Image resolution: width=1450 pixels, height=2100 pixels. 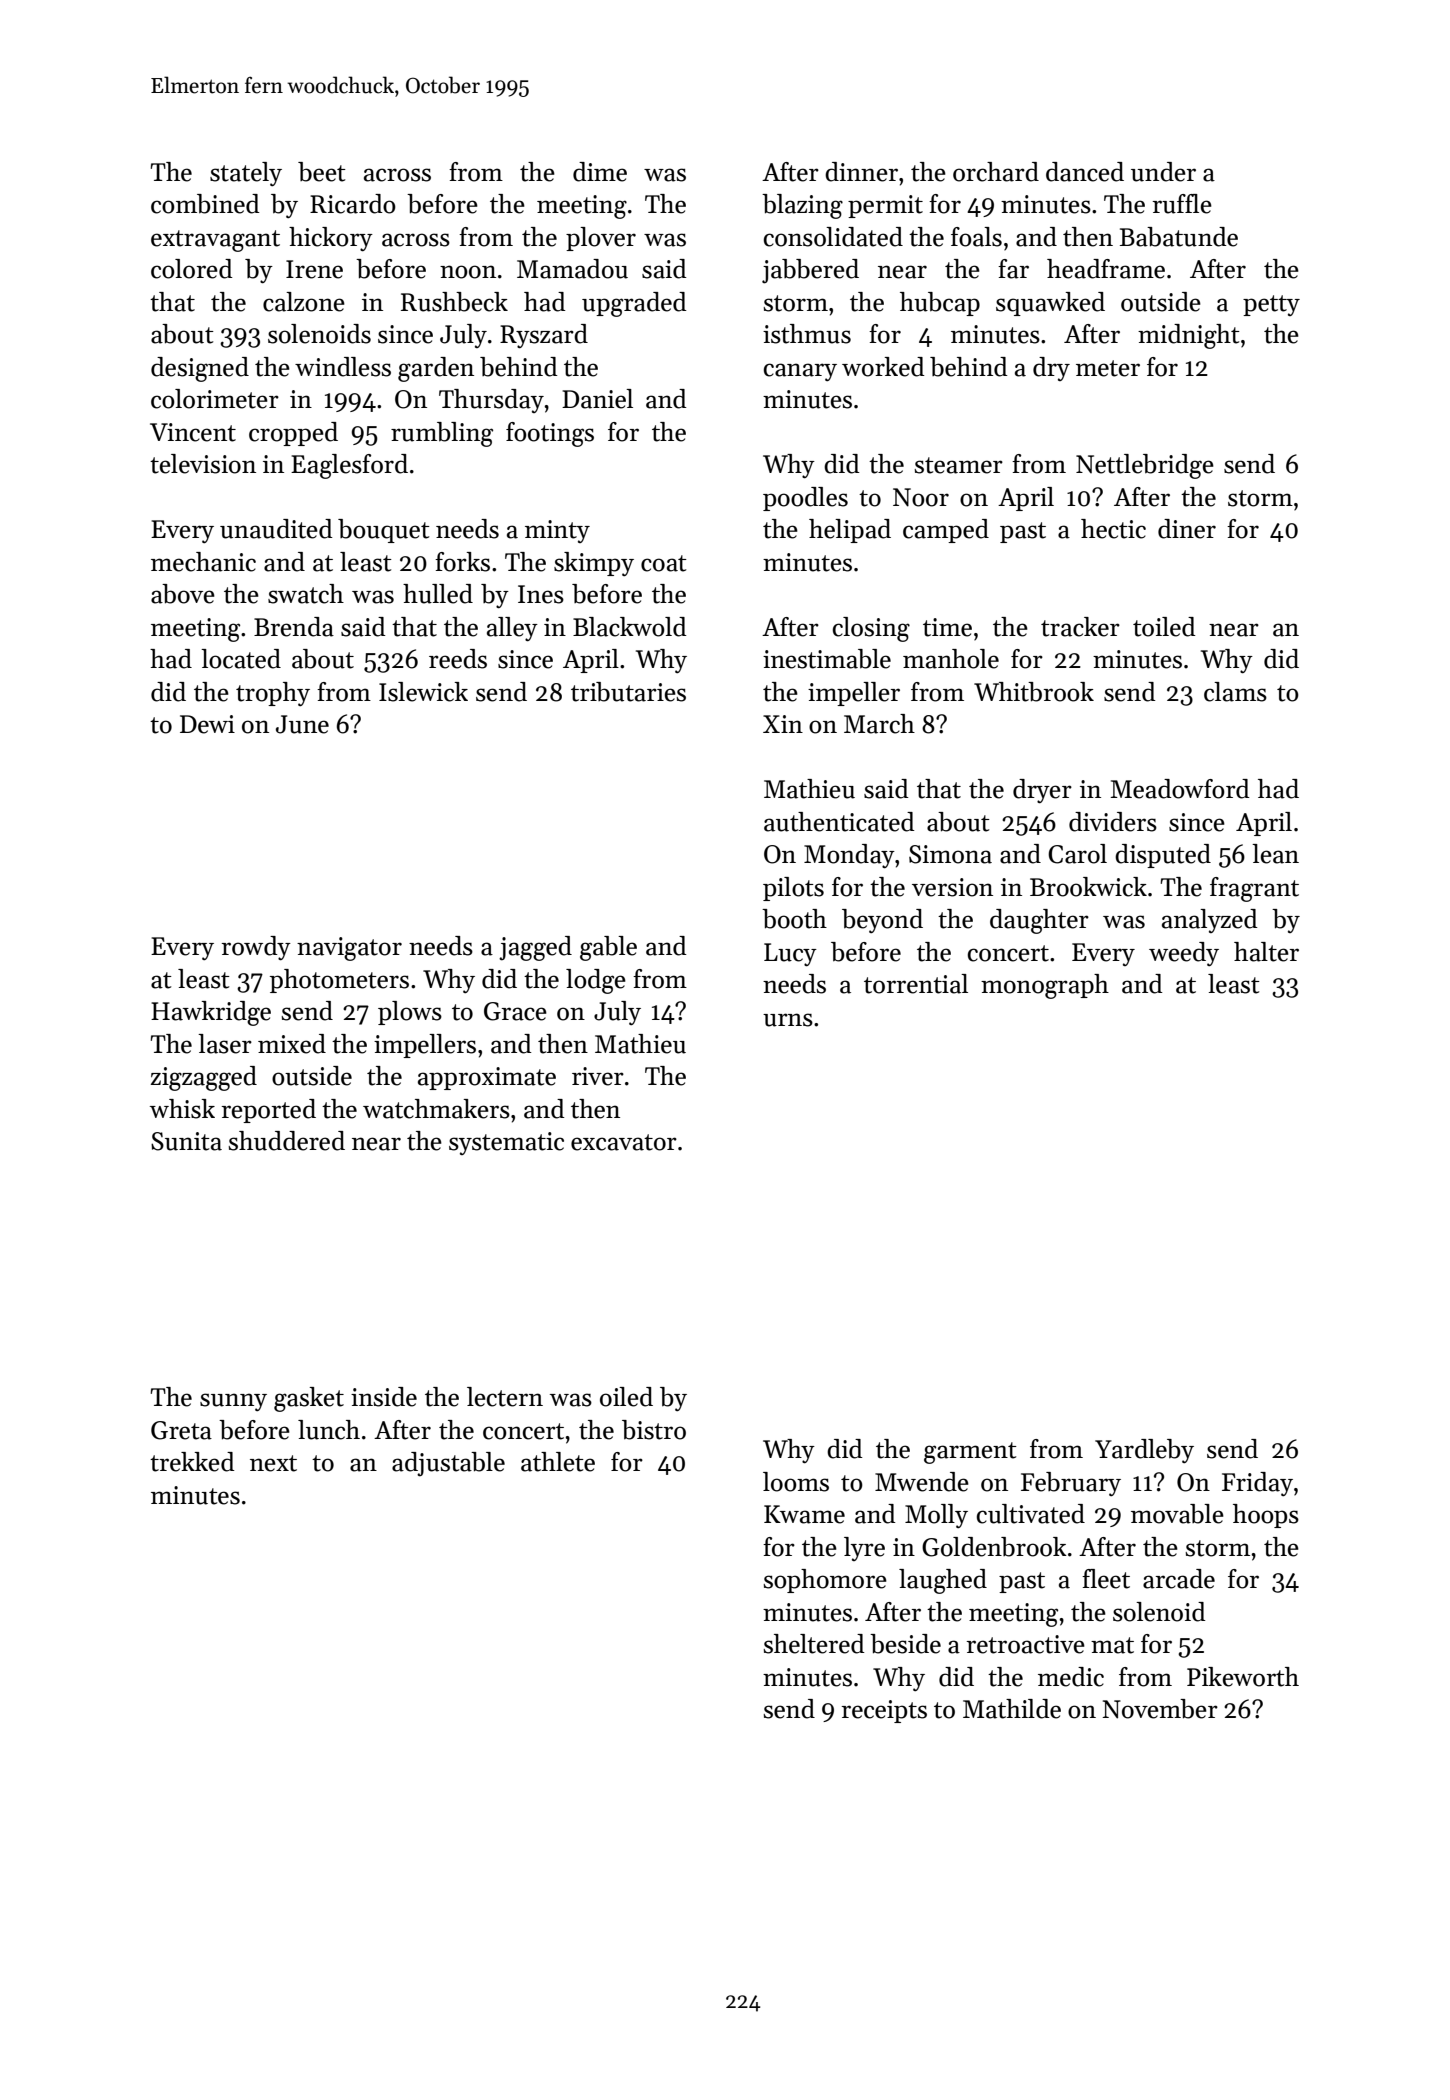 I want to click on lectern, so click(x=505, y=1397).
